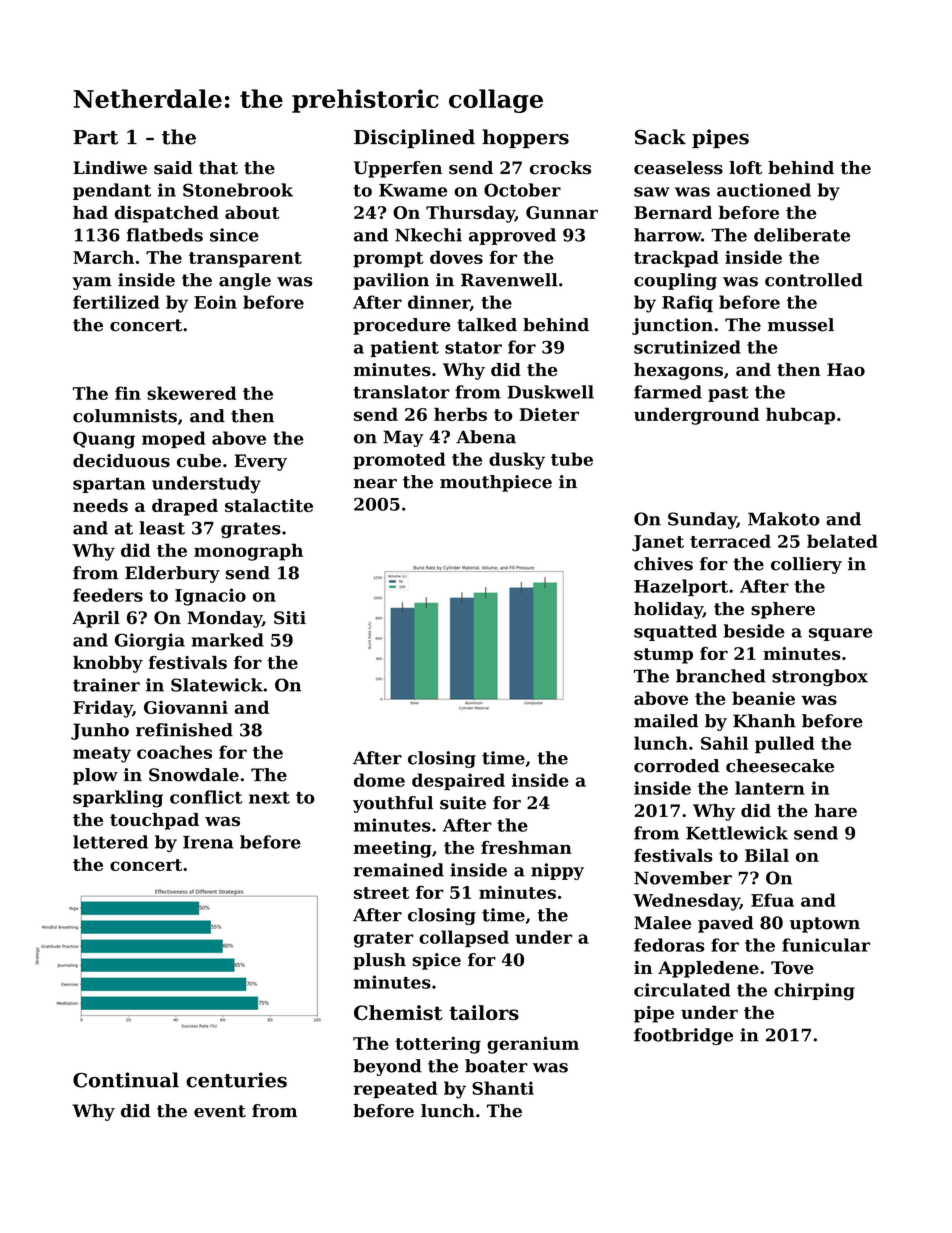  Describe the element at coordinates (108, 664) in the page. I see `knobby` at that location.
